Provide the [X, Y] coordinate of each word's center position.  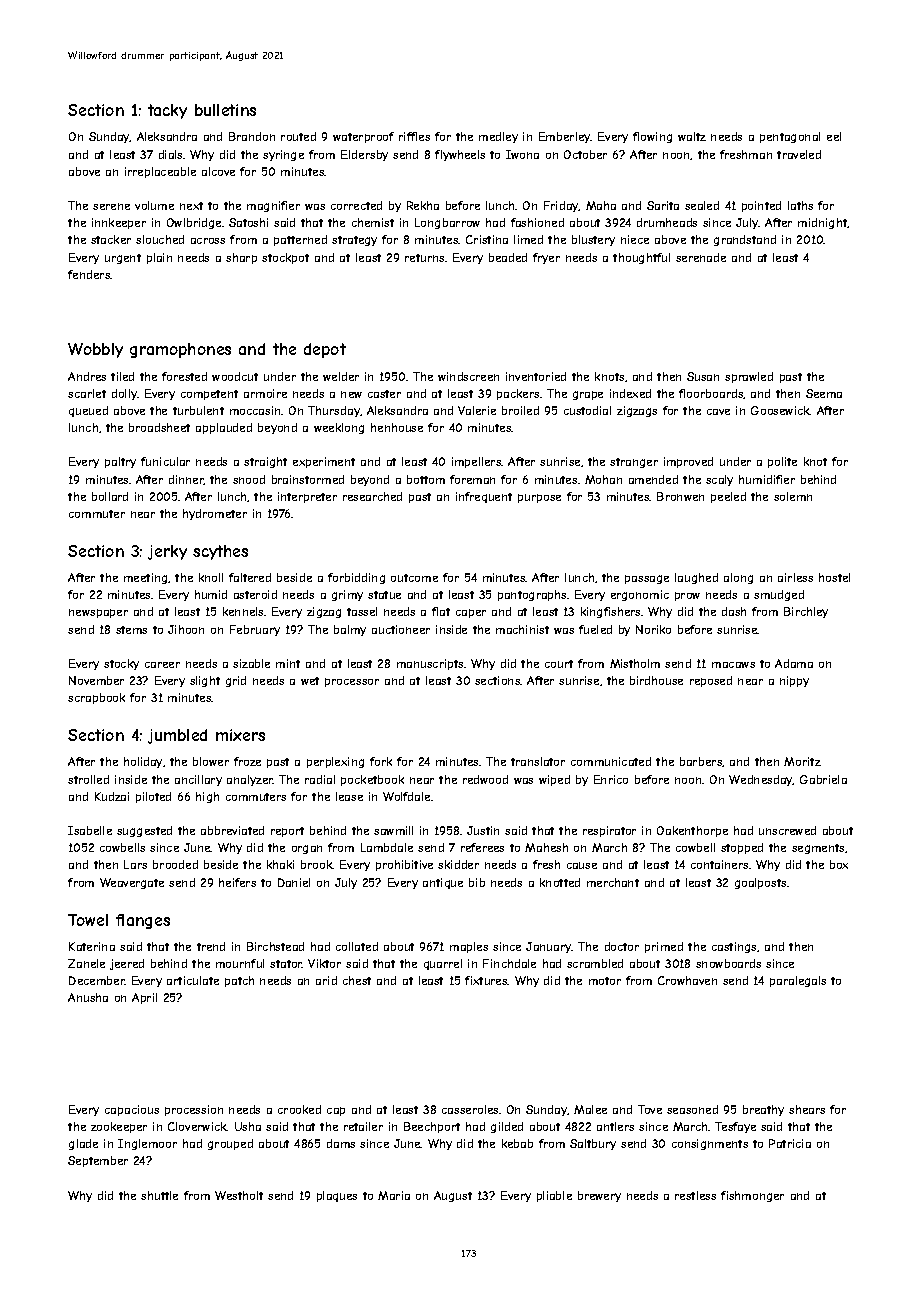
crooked [299, 1109]
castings [734, 947]
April [144, 998]
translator [538, 761]
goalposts [760, 883]
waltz [692, 136]
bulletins [225, 110]
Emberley [565, 137]
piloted [153, 797]
